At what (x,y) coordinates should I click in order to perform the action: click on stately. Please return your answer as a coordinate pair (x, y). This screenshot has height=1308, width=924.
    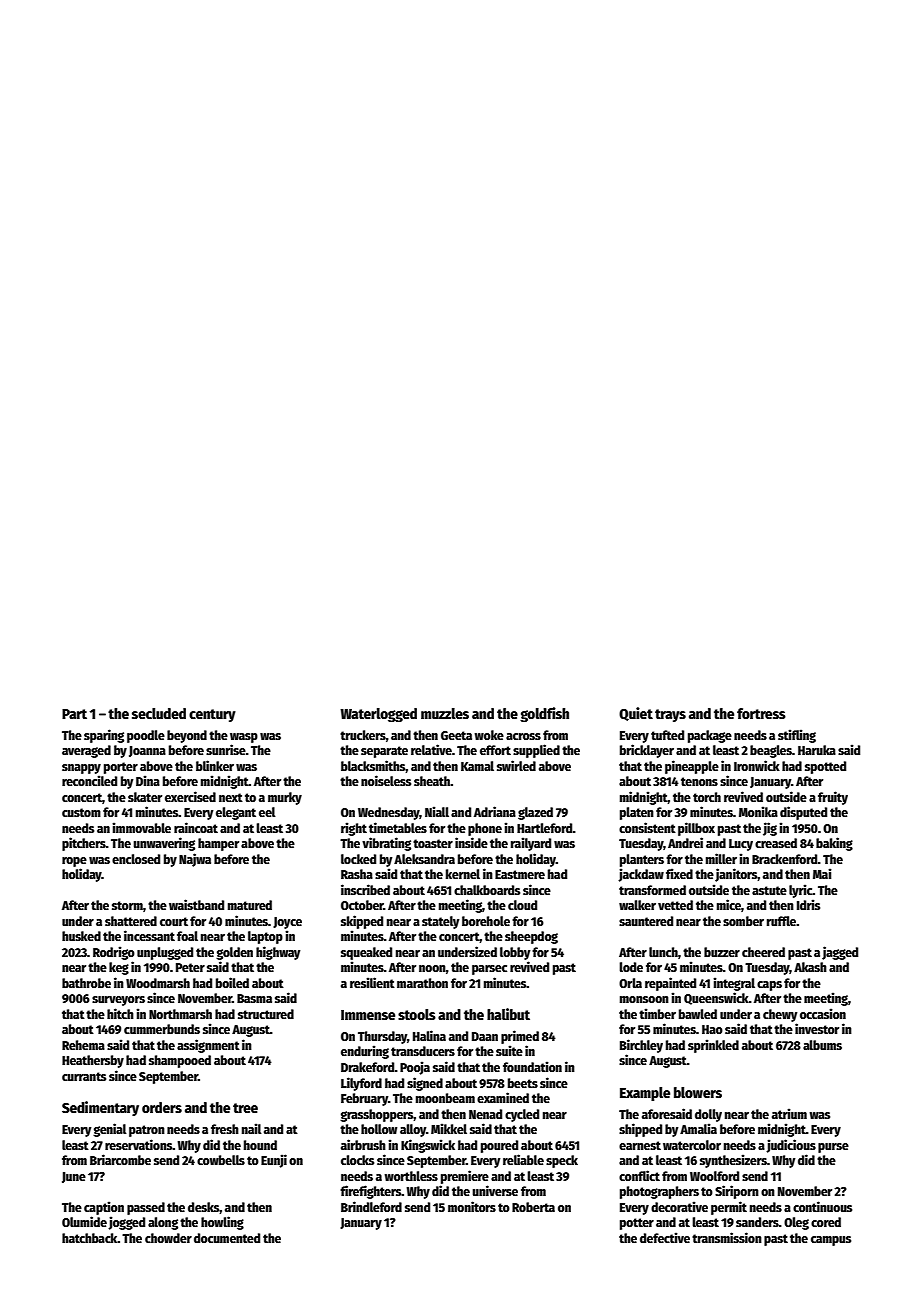
    Looking at the image, I should click on (440, 922).
